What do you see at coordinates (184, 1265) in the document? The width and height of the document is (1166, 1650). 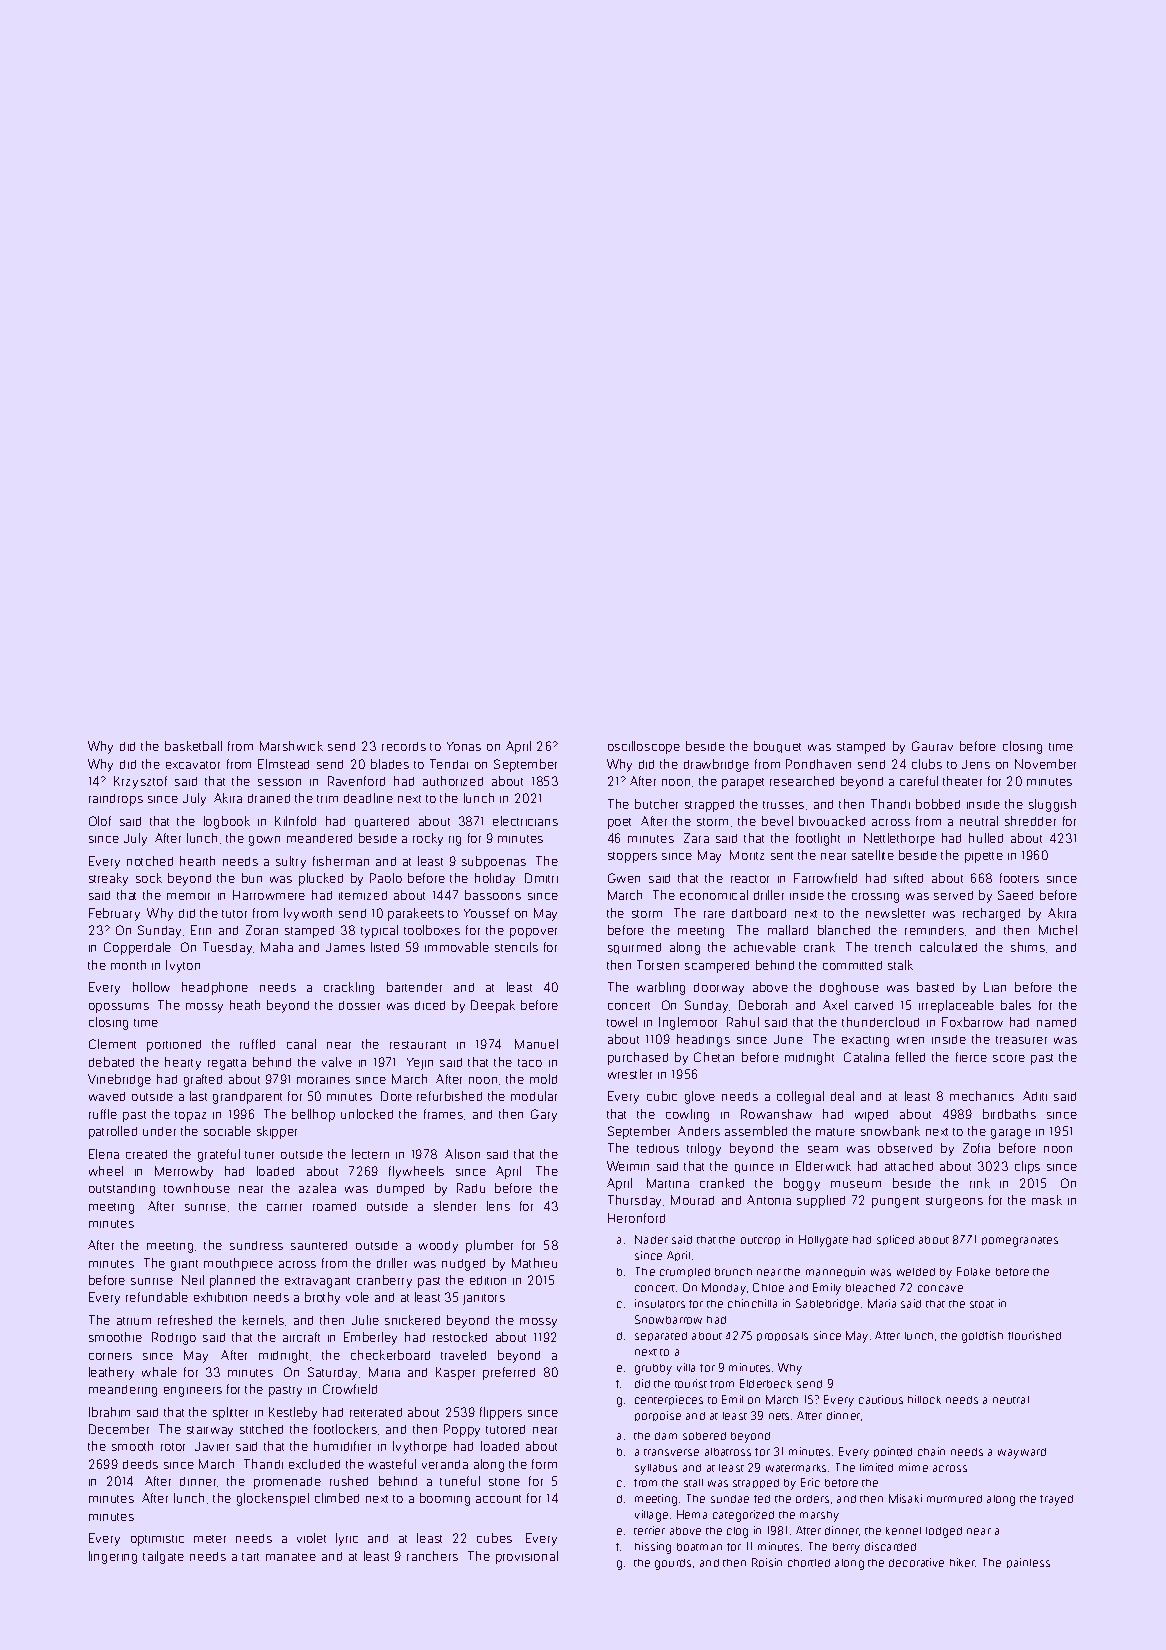 I see `giant` at bounding box center [184, 1265].
